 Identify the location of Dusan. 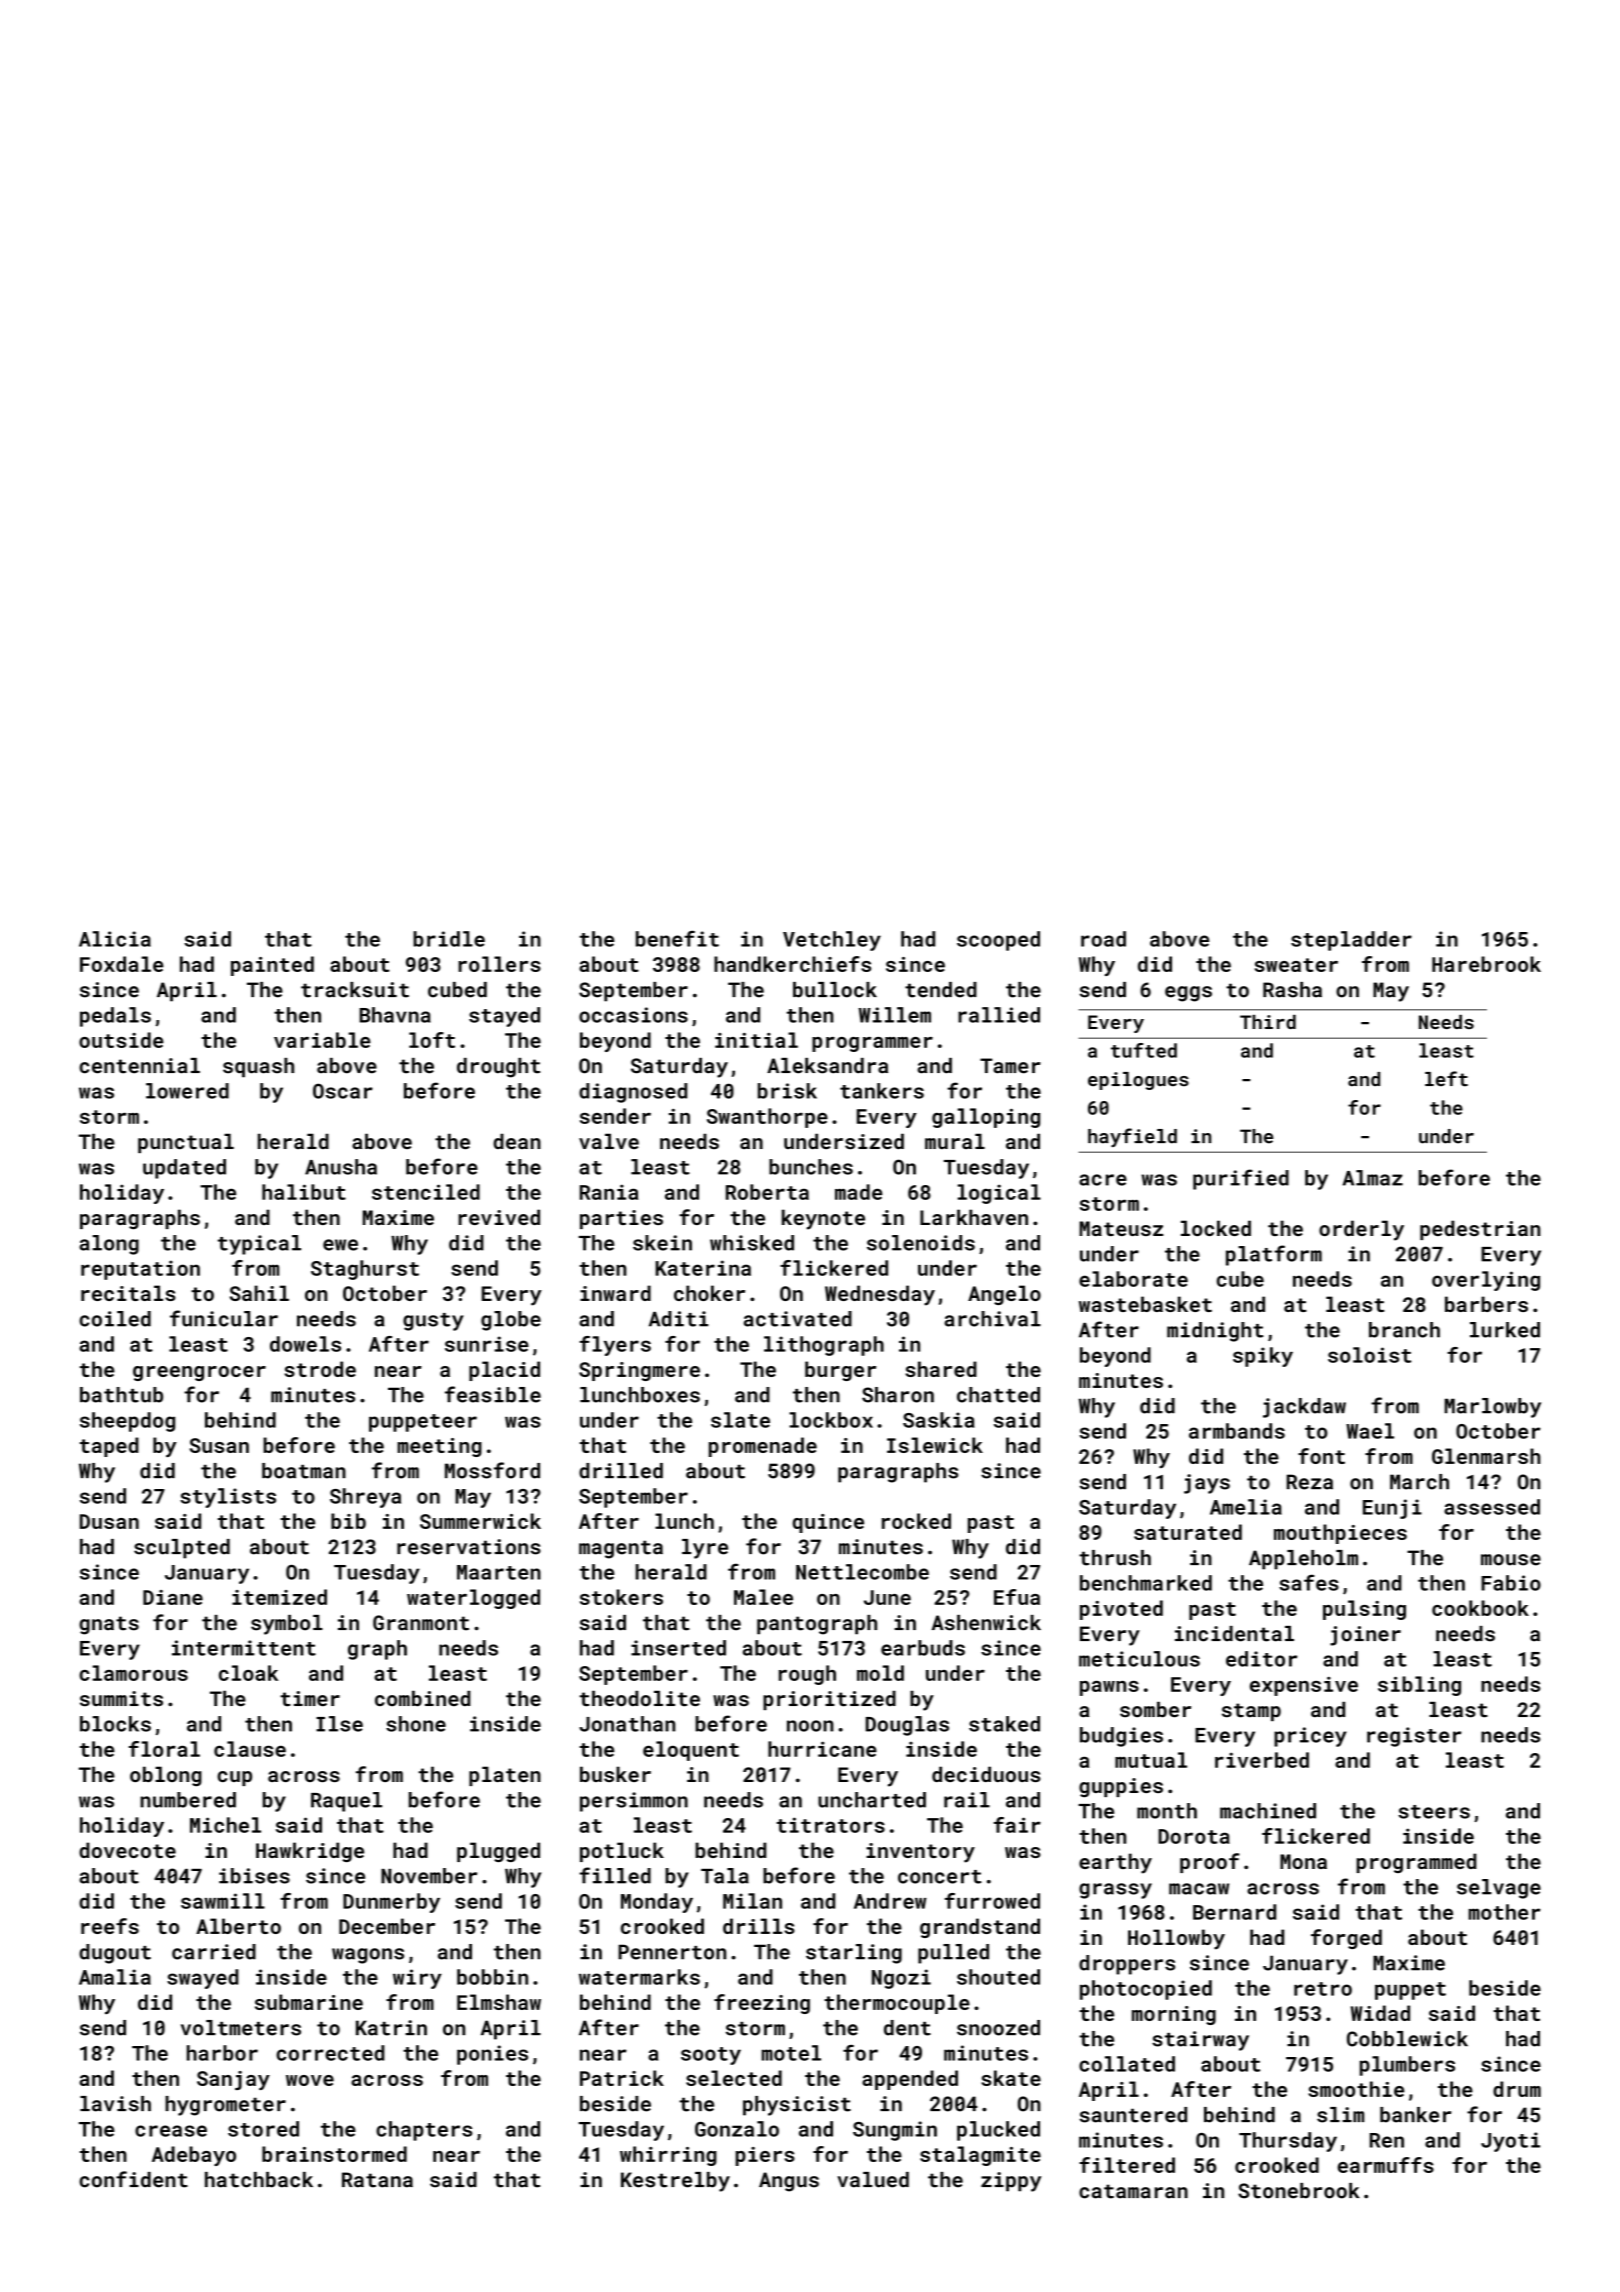
(109, 1521).
